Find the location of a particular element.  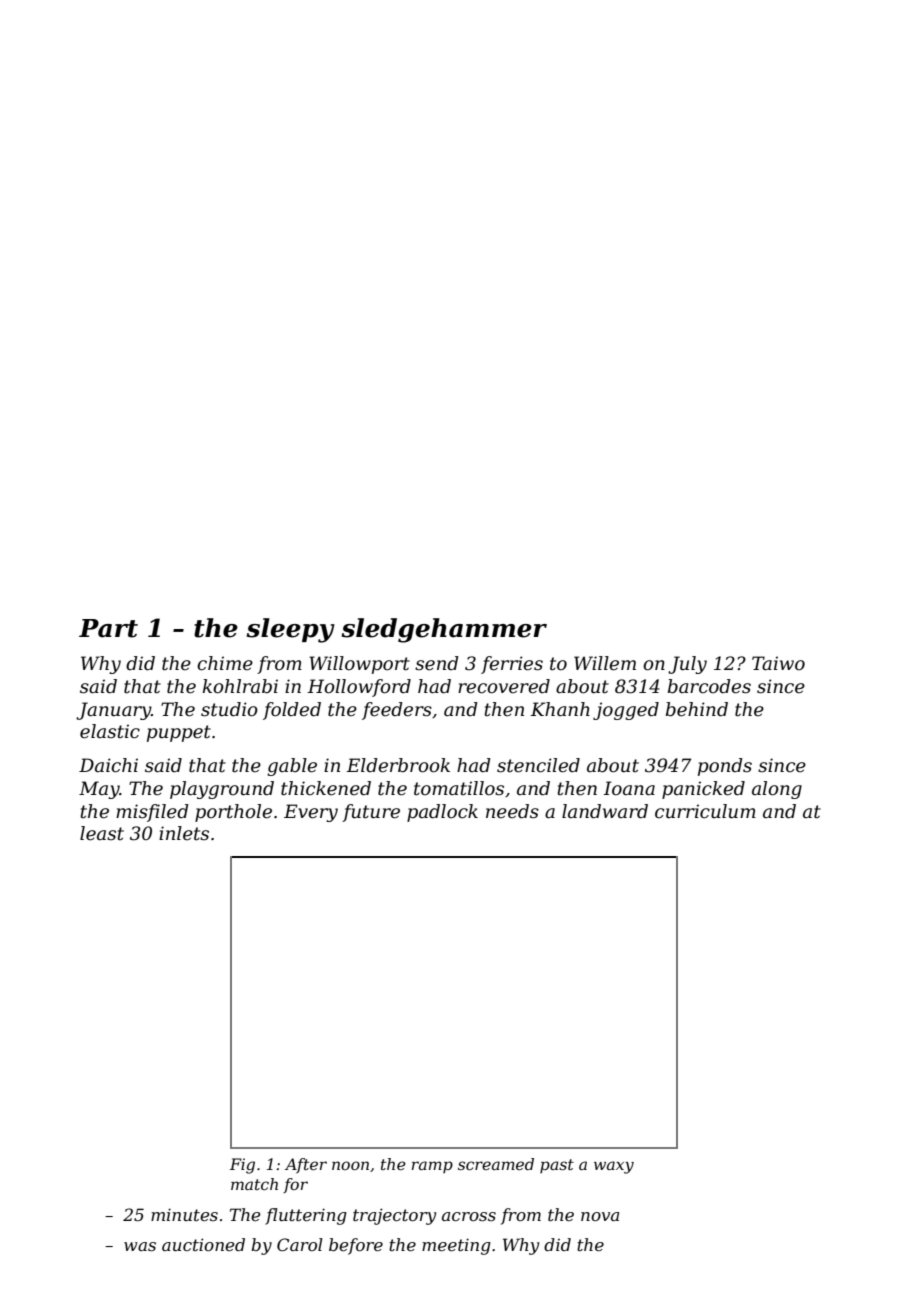

Carol is located at coordinates (300, 1244).
